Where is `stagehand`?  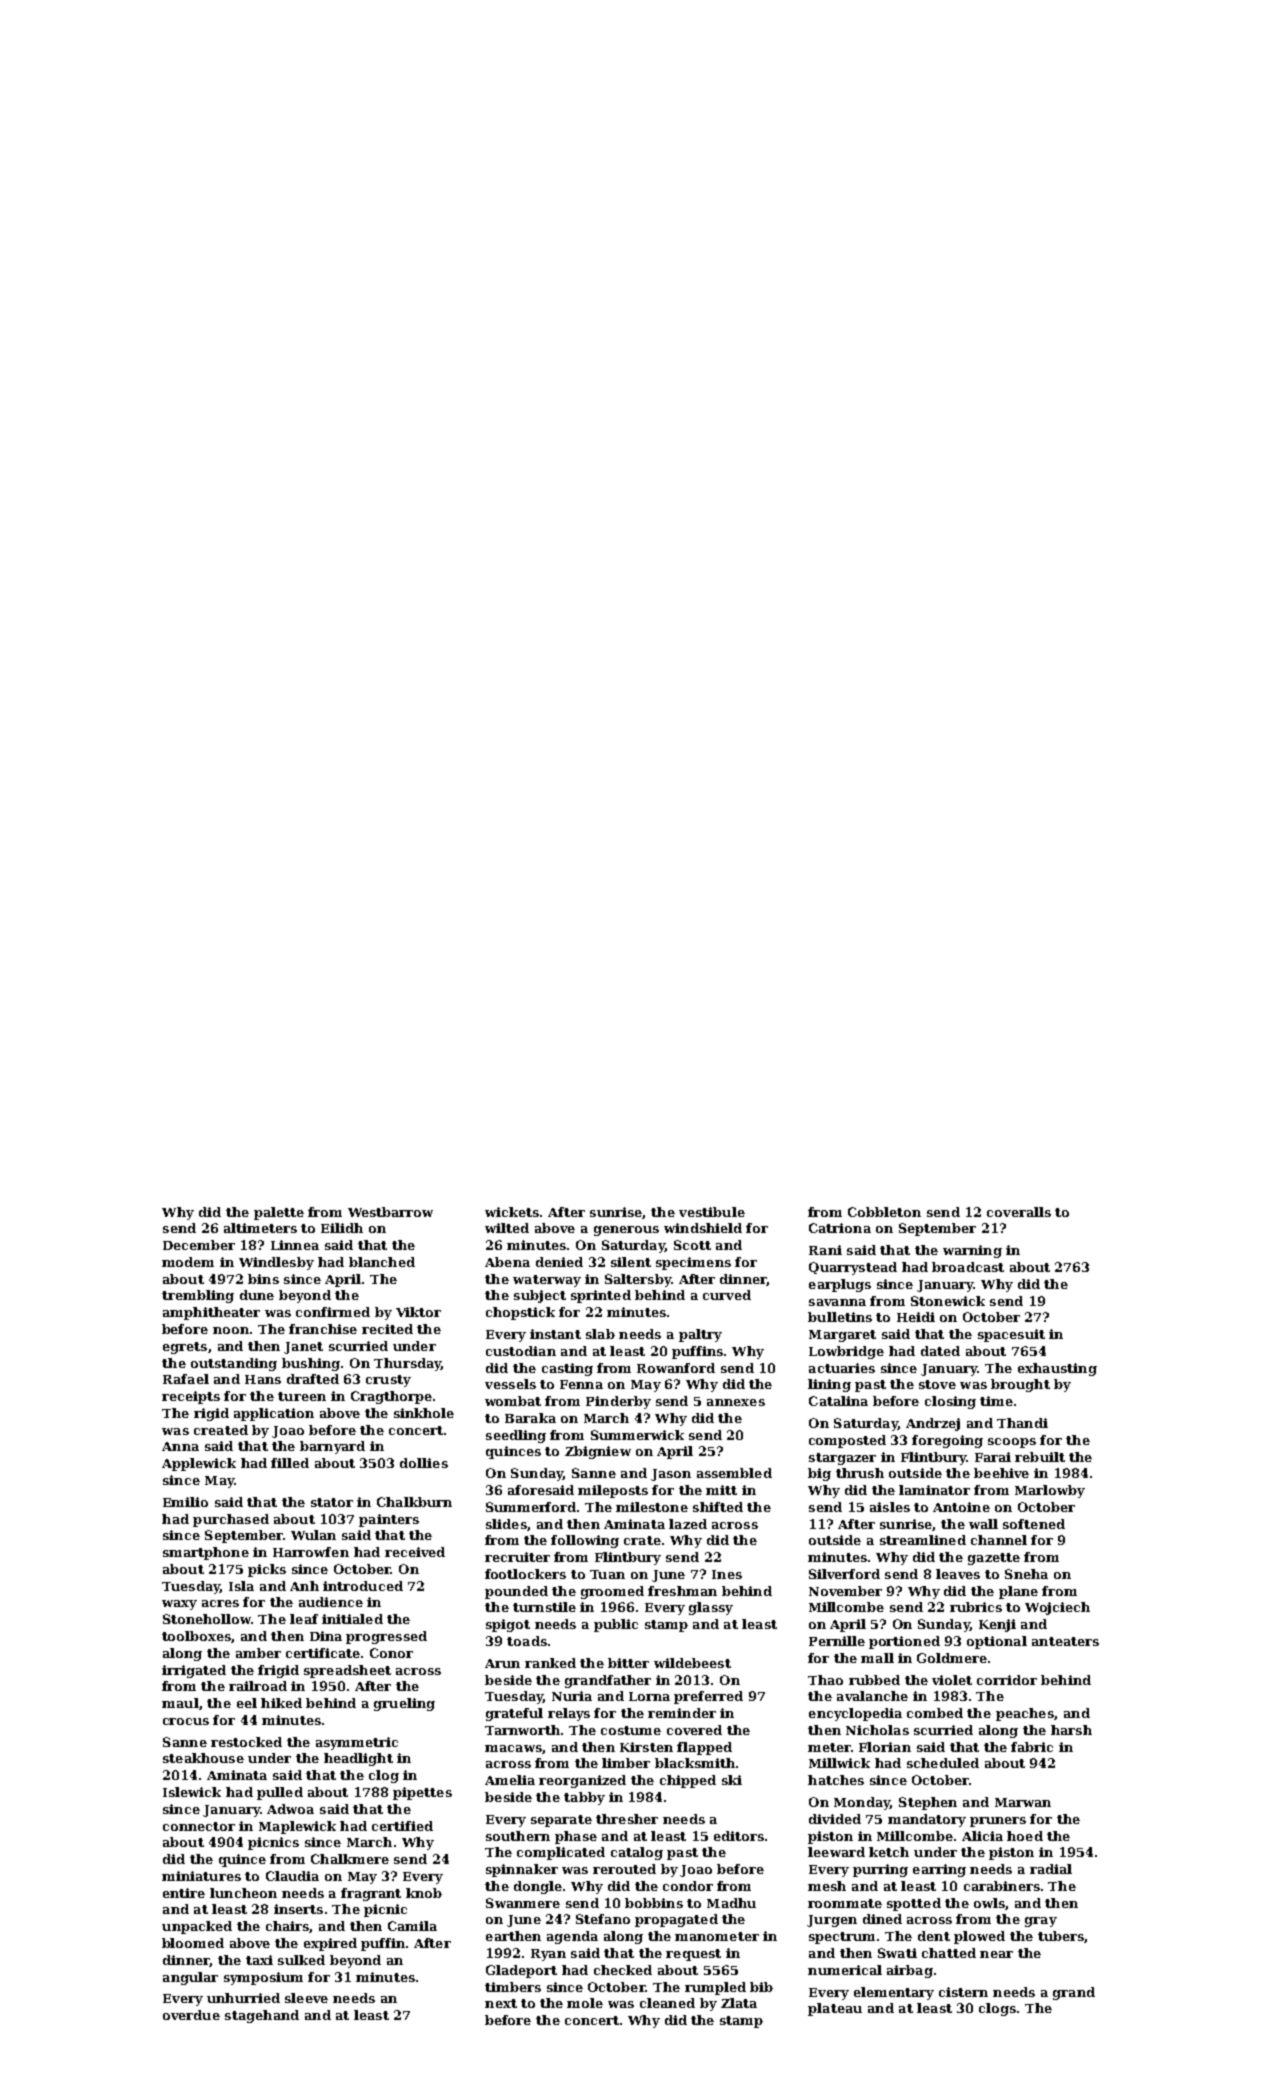 stagehand is located at coordinates (262, 2016).
